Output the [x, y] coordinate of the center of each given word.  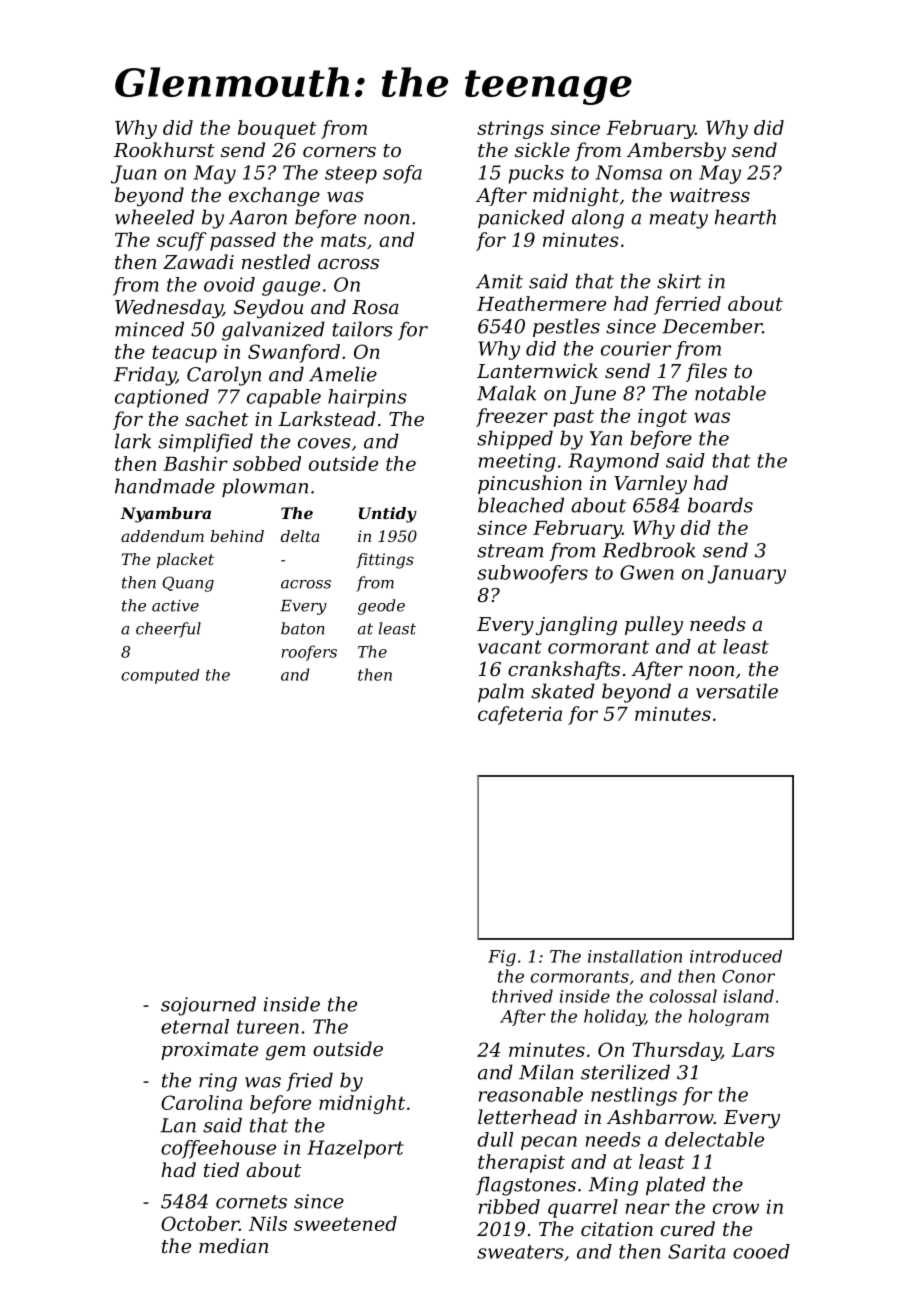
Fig [502, 958]
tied [221, 1169]
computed [160, 676]
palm [501, 692]
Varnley [650, 484]
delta [300, 536]
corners [339, 152]
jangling [576, 625]
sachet [217, 418]
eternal [195, 1026]
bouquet [277, 129]
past [573, 418]
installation [635, 956]
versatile [737, 691]
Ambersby [676, 151]
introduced [736, 956]
